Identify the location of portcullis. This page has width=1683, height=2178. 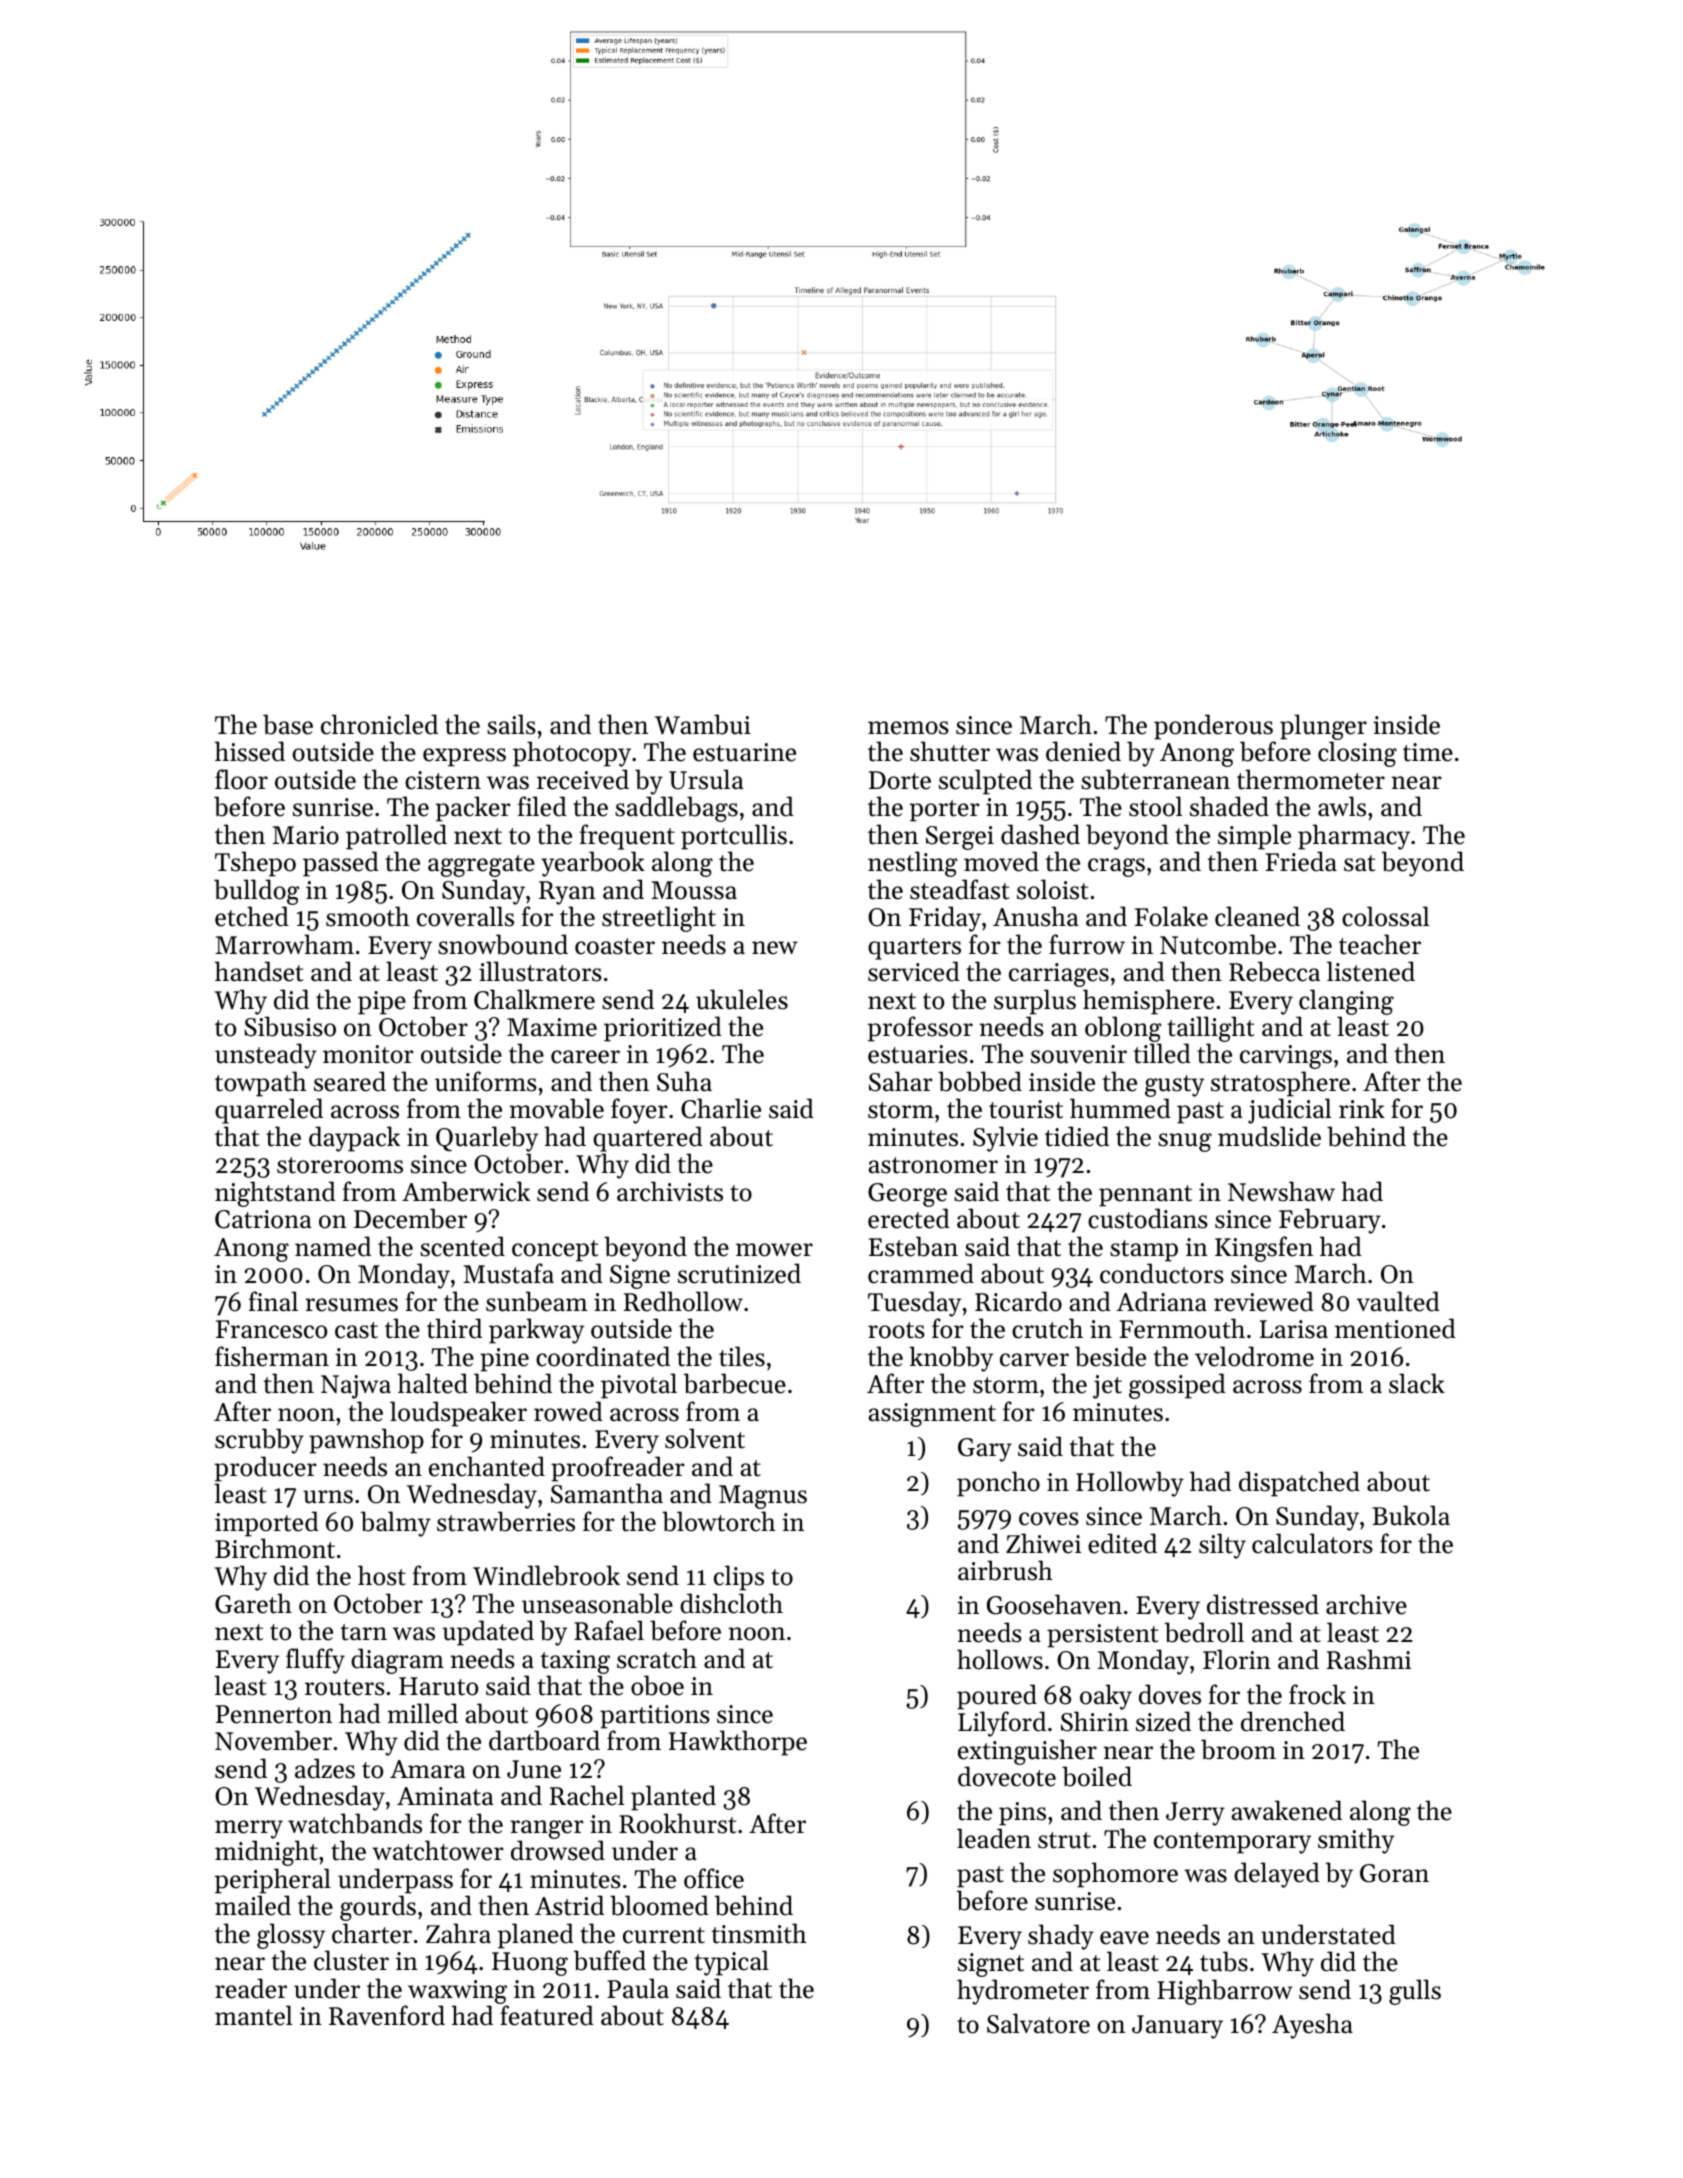
(734, 837).
